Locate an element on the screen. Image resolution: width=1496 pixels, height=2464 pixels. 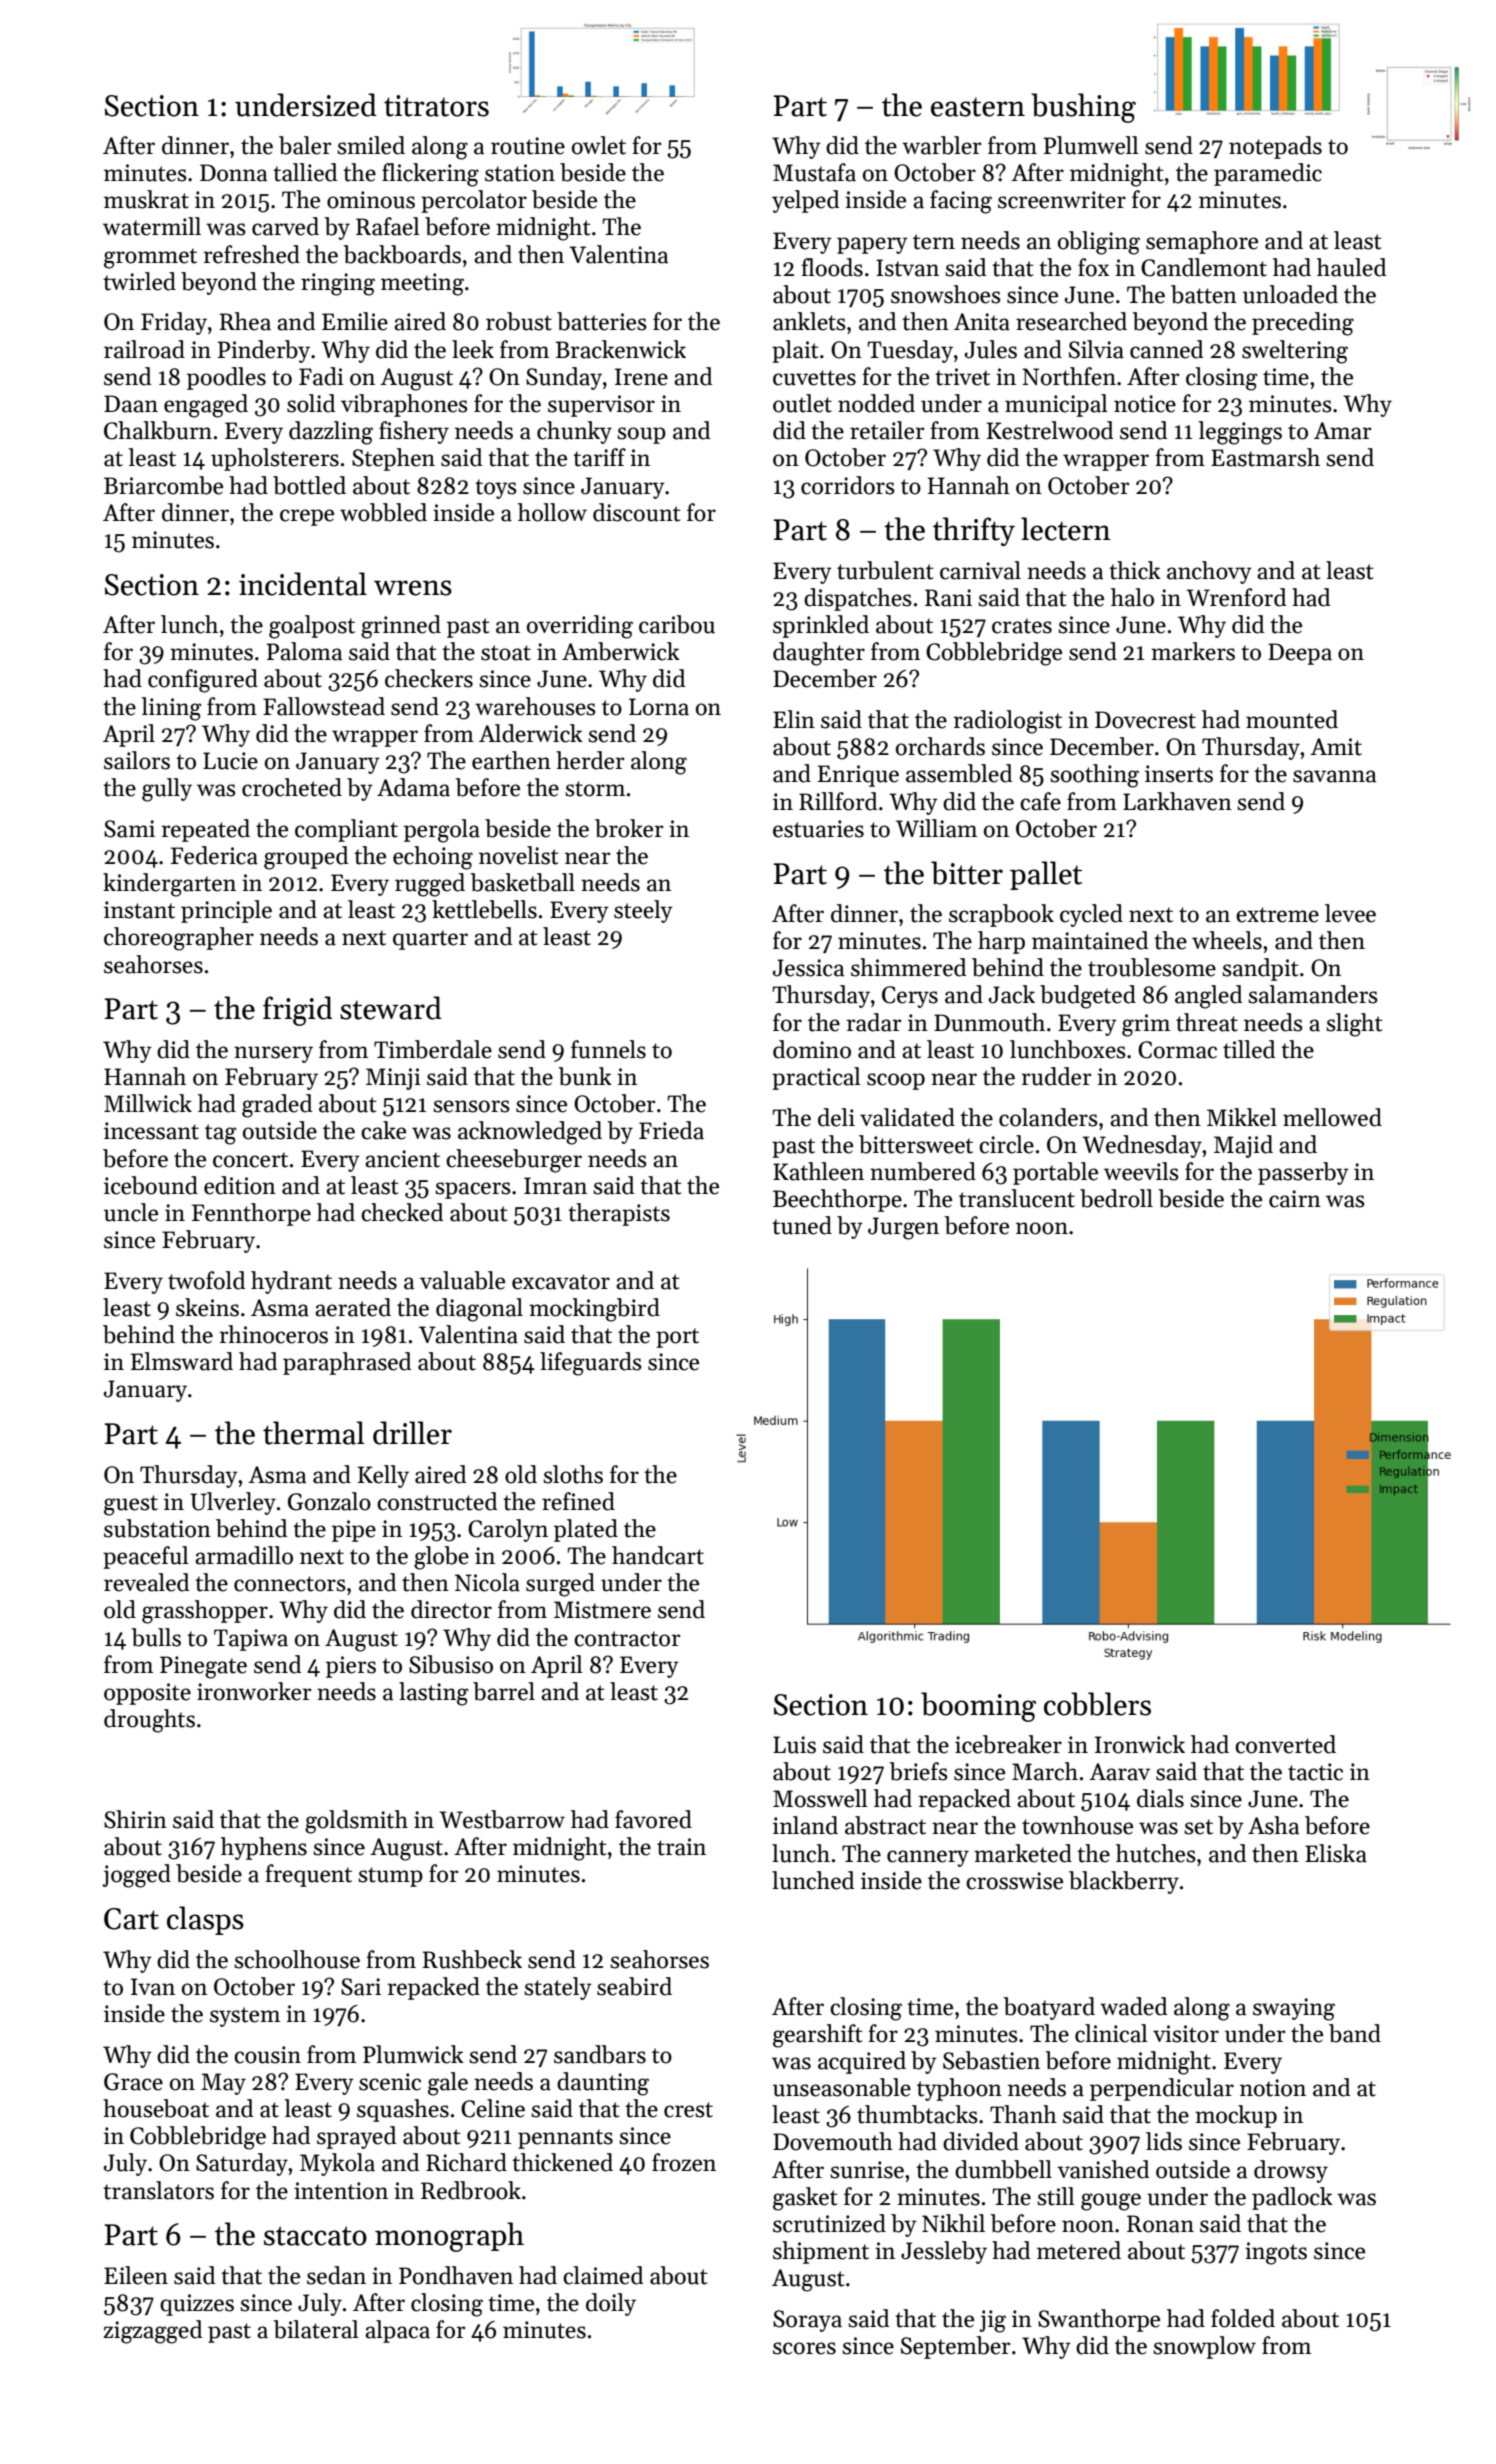
doily is located at coordinates (611, 2304).
